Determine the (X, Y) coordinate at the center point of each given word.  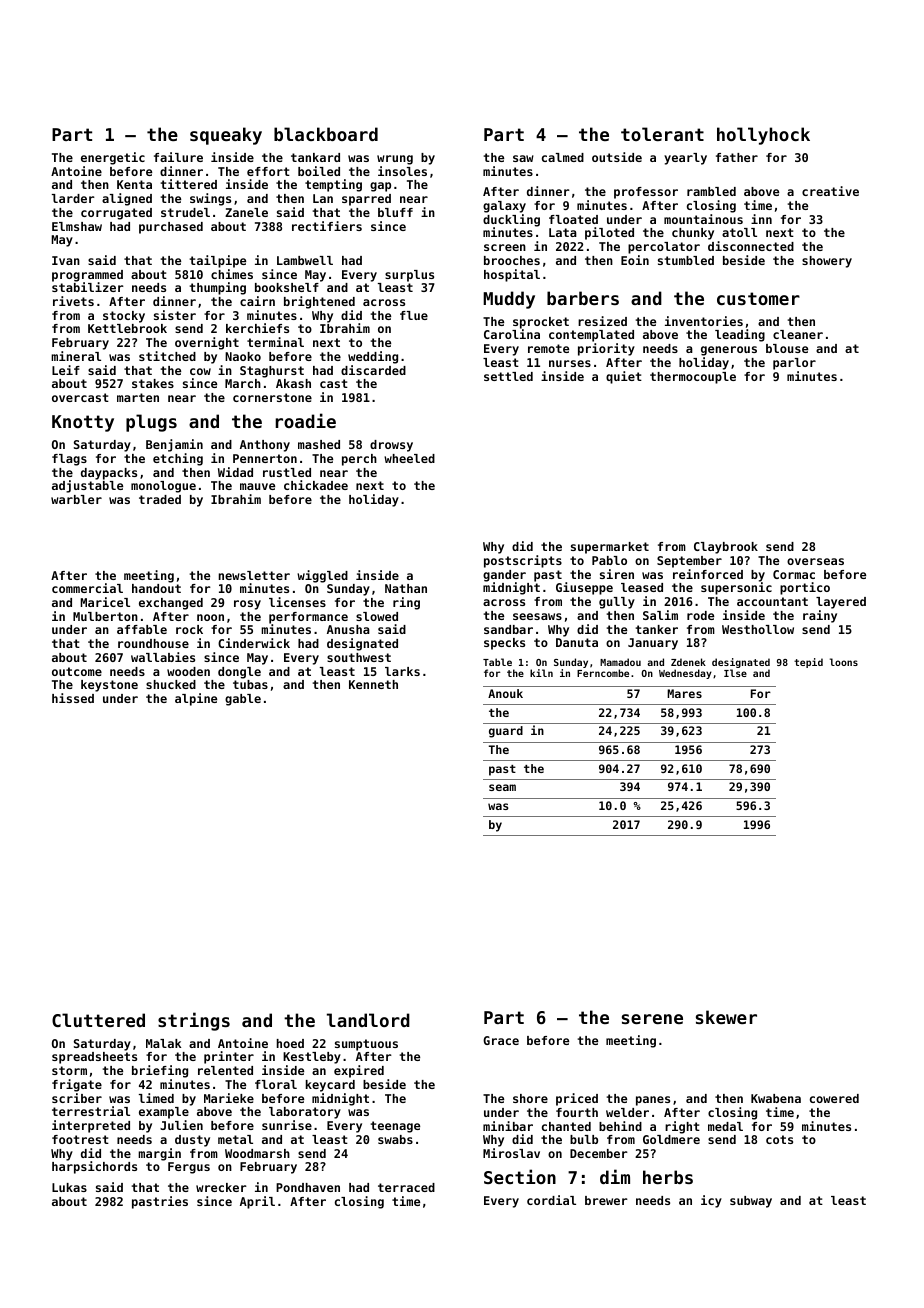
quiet (624, 377)
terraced (406, 1187)
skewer (726, 1017)
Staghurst (272, 372)
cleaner (798, 334)
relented (225, 1070)
